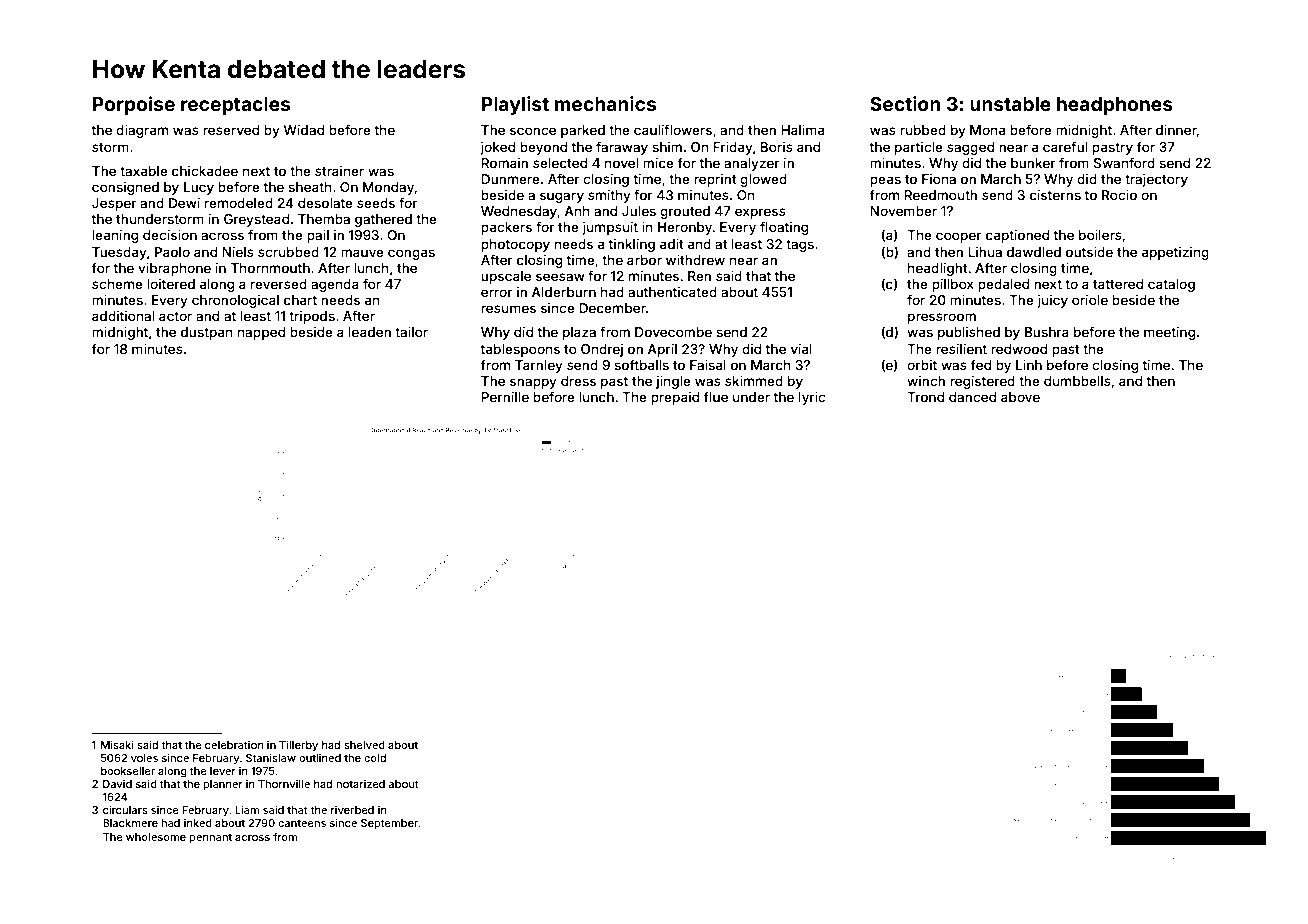  Describe the element at coordinates (605, 103) in the screenshot. I see `mechanics` at that location.
